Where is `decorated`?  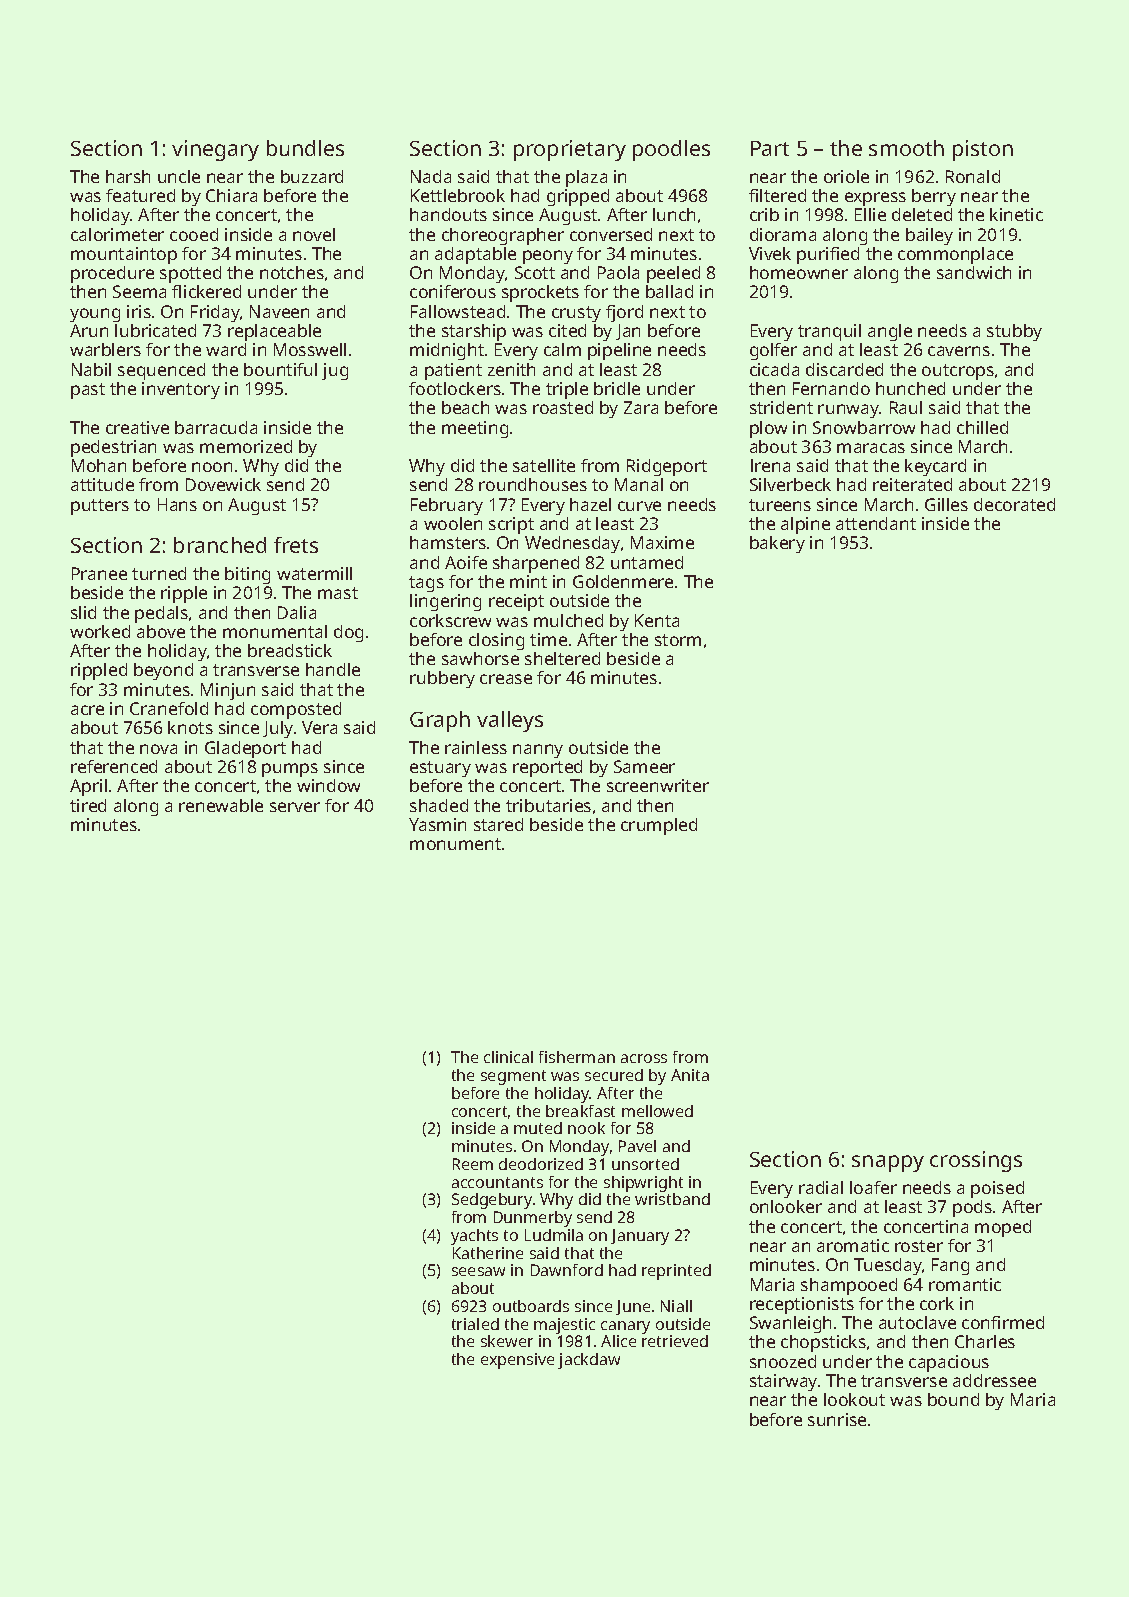 decorated is located at coordinates (1014, 504).
